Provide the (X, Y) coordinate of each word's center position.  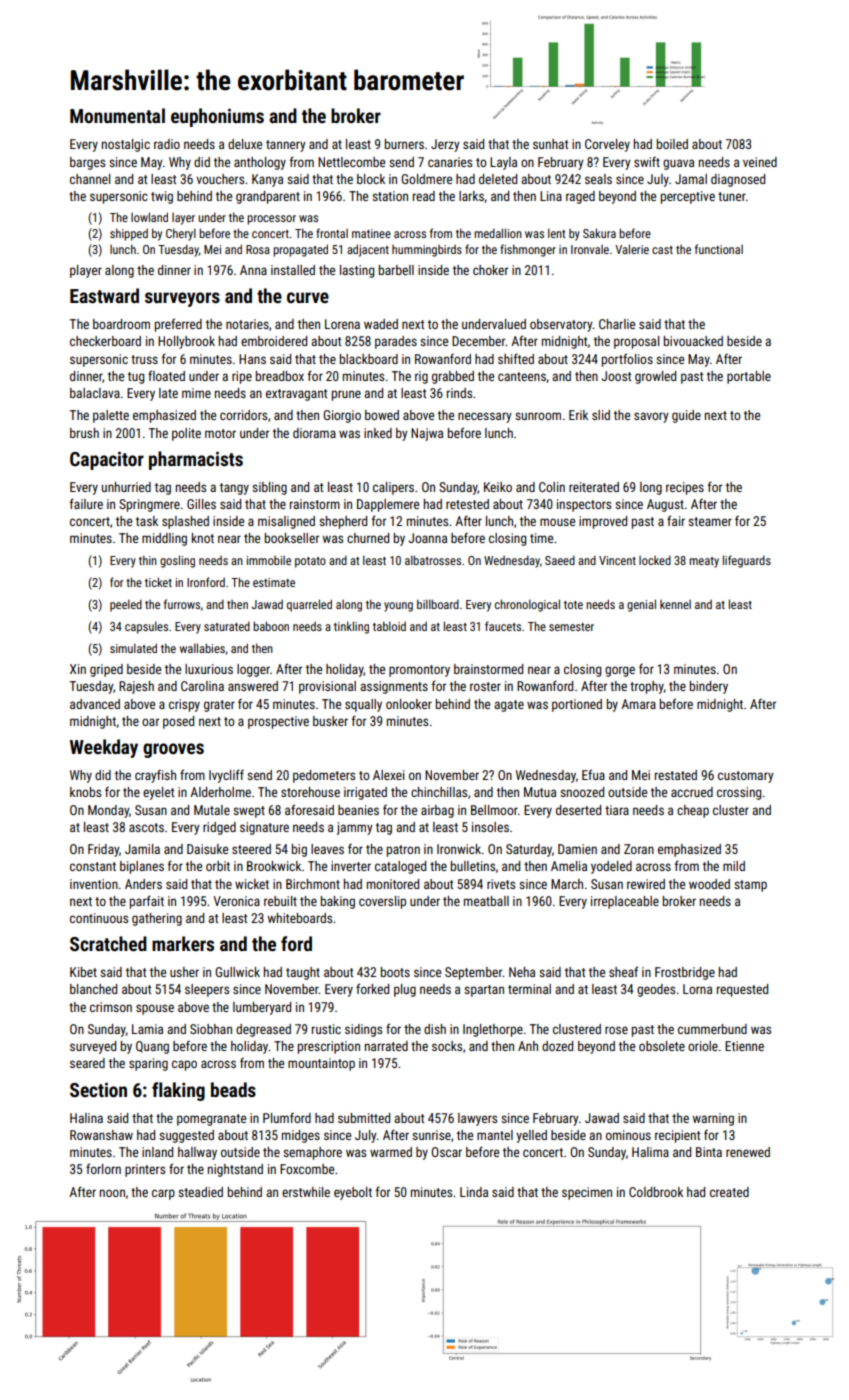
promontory (419, 671)
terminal (529, 989)
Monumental (117, 115)
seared (87, 1063)
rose (616, 1030)
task (147, 521)
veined (760, 162)
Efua (593, 774)
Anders (143, 884)
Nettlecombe (351, 162)
